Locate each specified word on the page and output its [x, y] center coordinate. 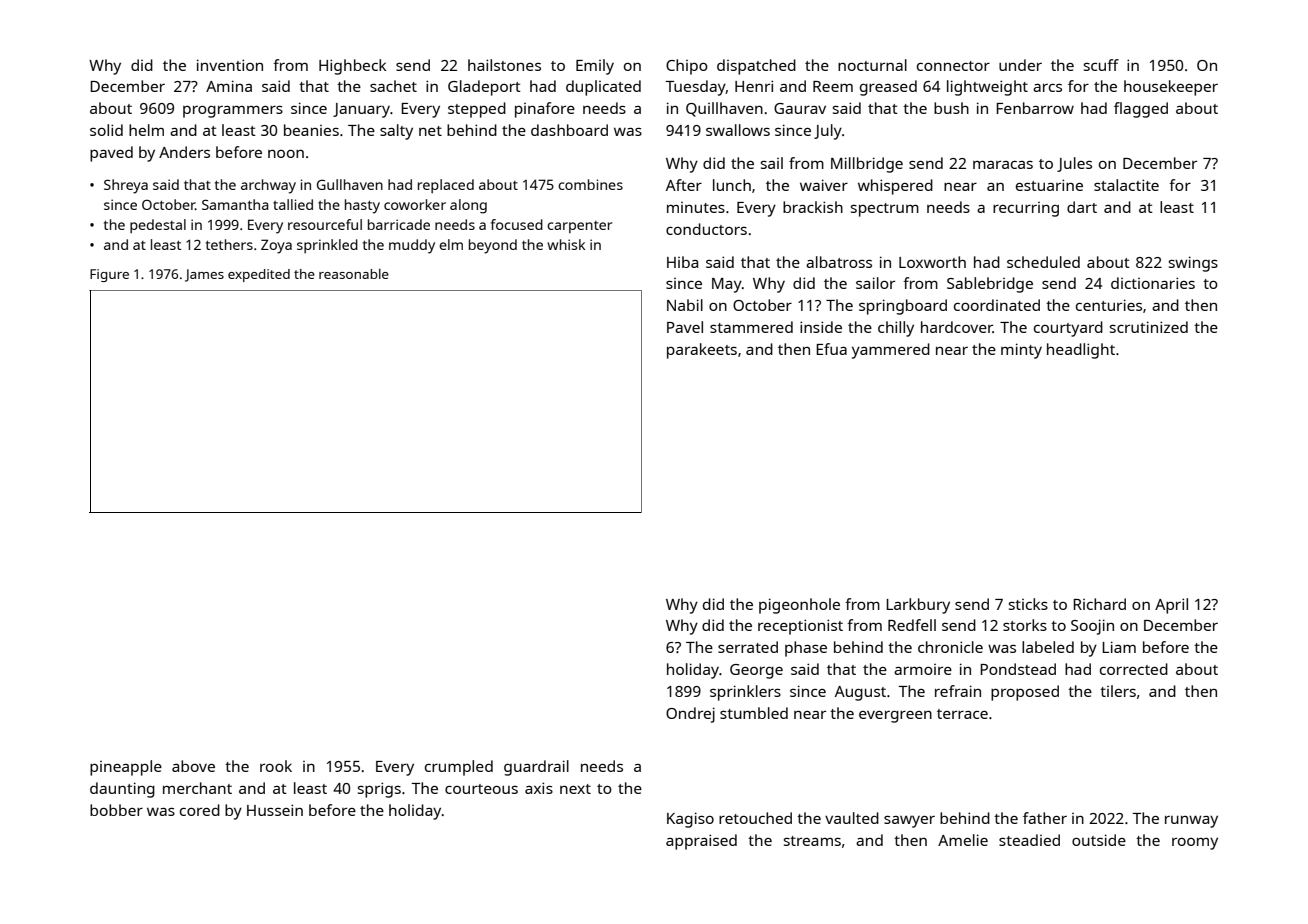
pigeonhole [799, 606]
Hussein [275, 810]
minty [1021, 351]
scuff [1101, 65]
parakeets [702, 351]
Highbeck [352, 67]
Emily [595, 67]
